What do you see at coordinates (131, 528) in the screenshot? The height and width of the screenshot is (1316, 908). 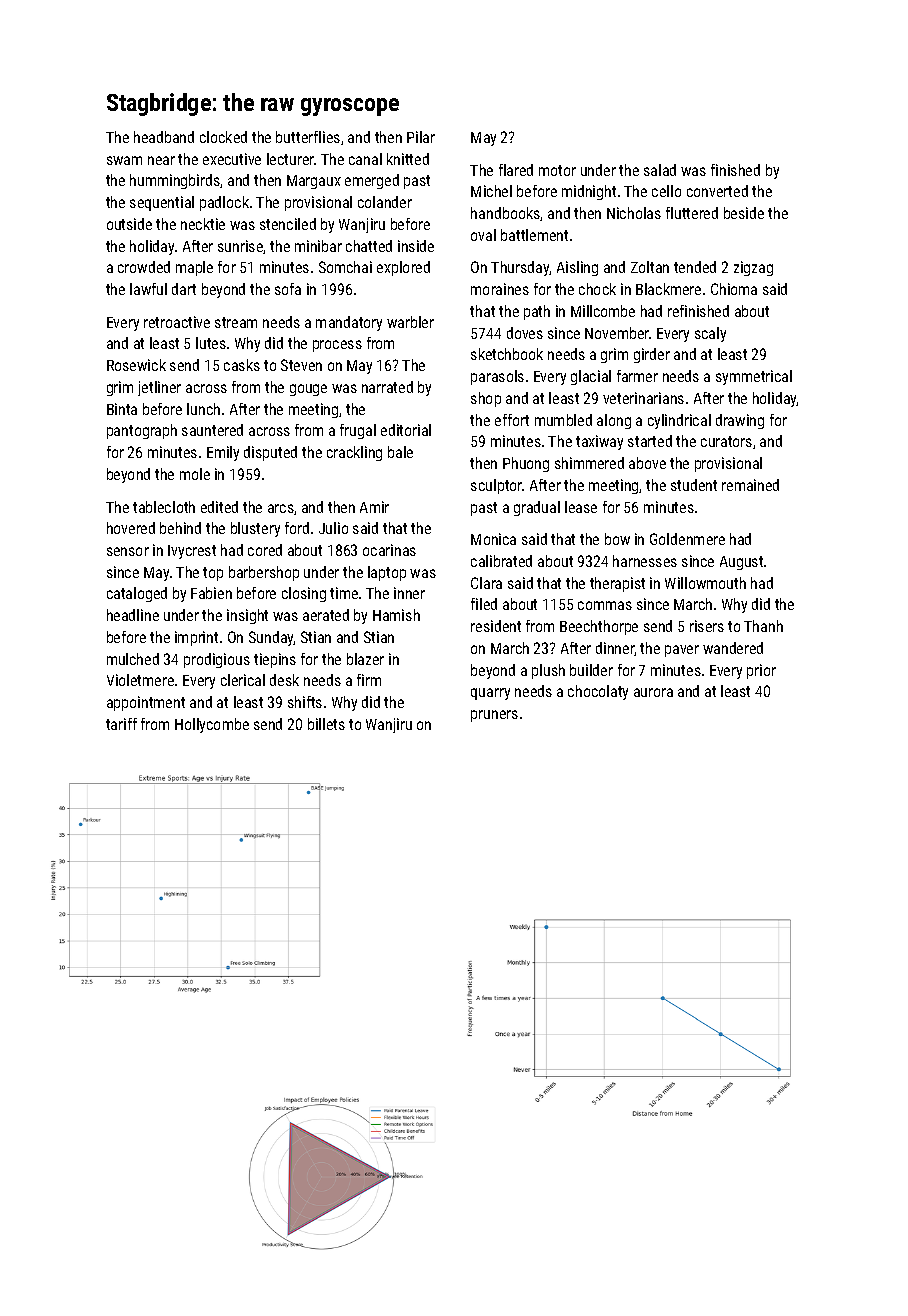 I see `hovered` at bounding box center [131, 528].
